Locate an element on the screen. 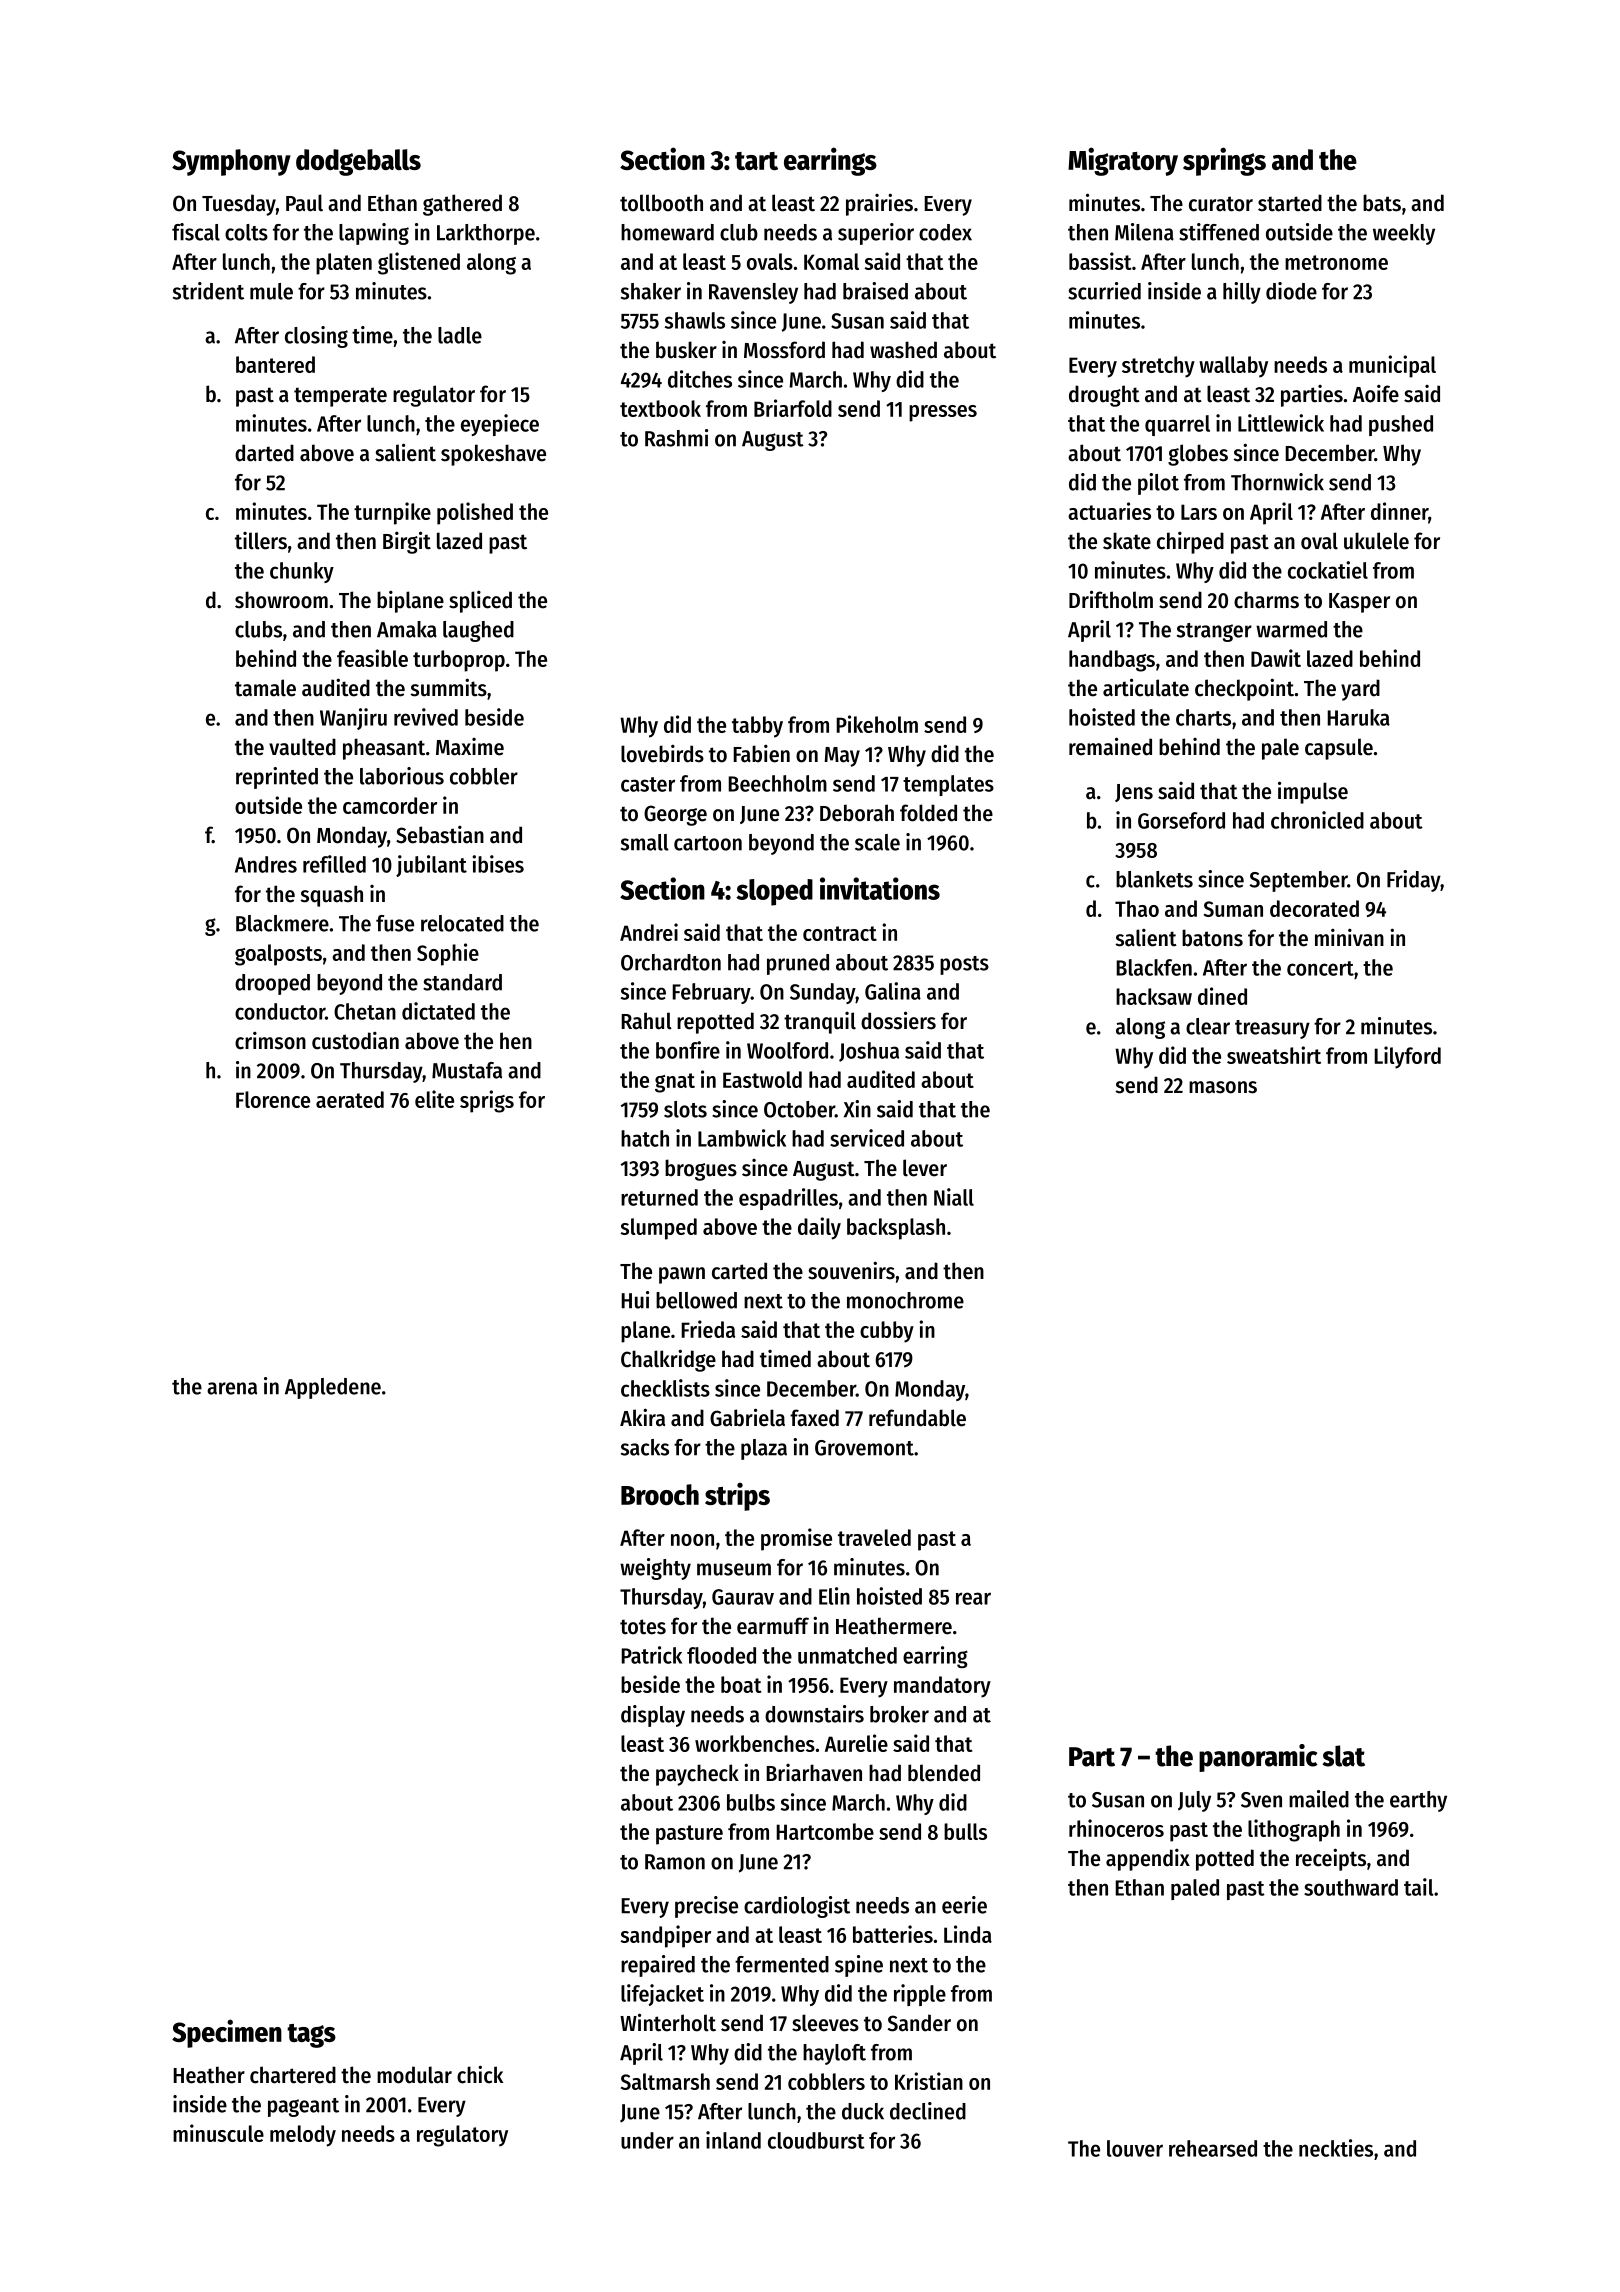  Komal is located at coordinates (831, 261).
